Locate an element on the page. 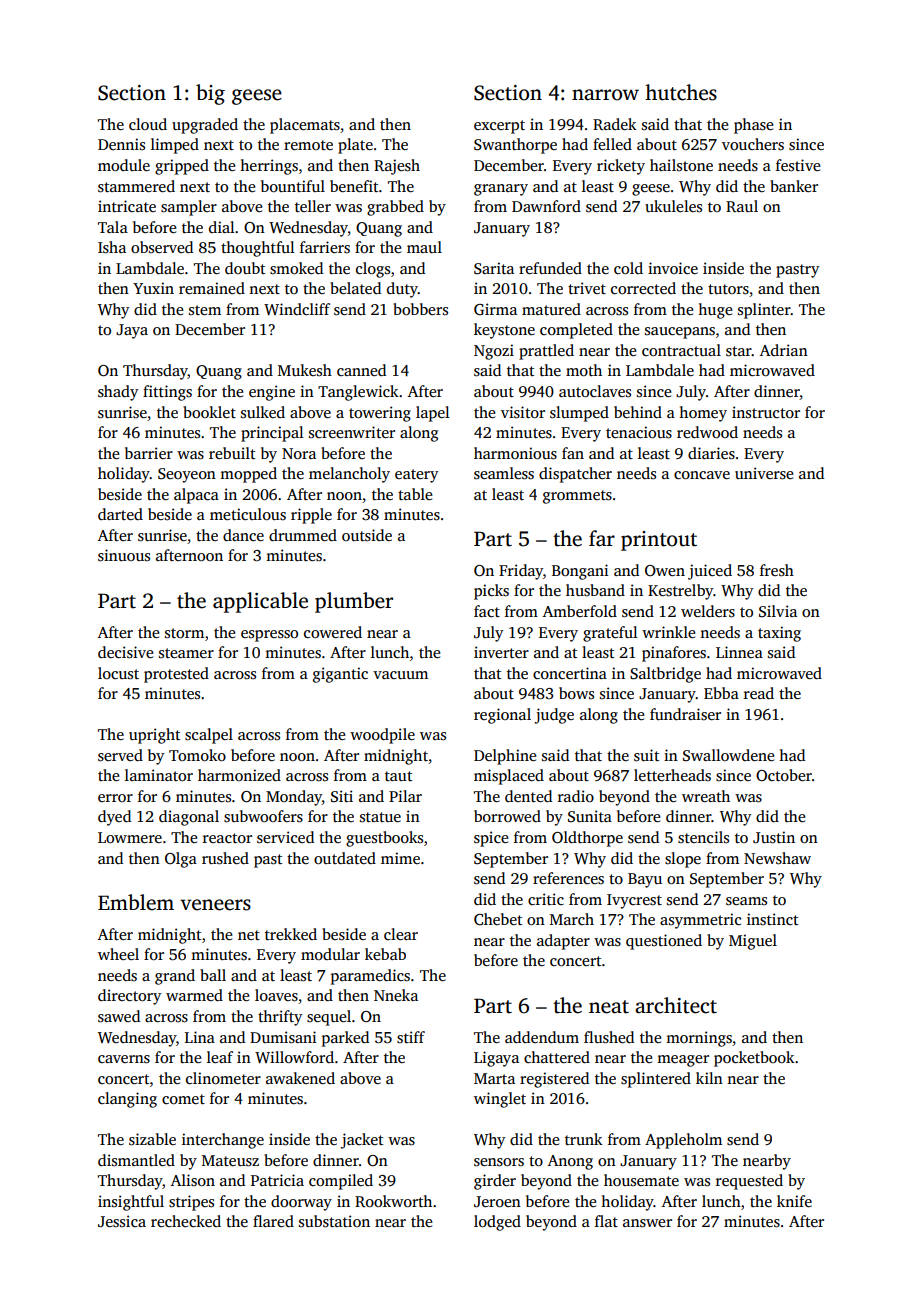  banker is located at coordinates (794, 186).
